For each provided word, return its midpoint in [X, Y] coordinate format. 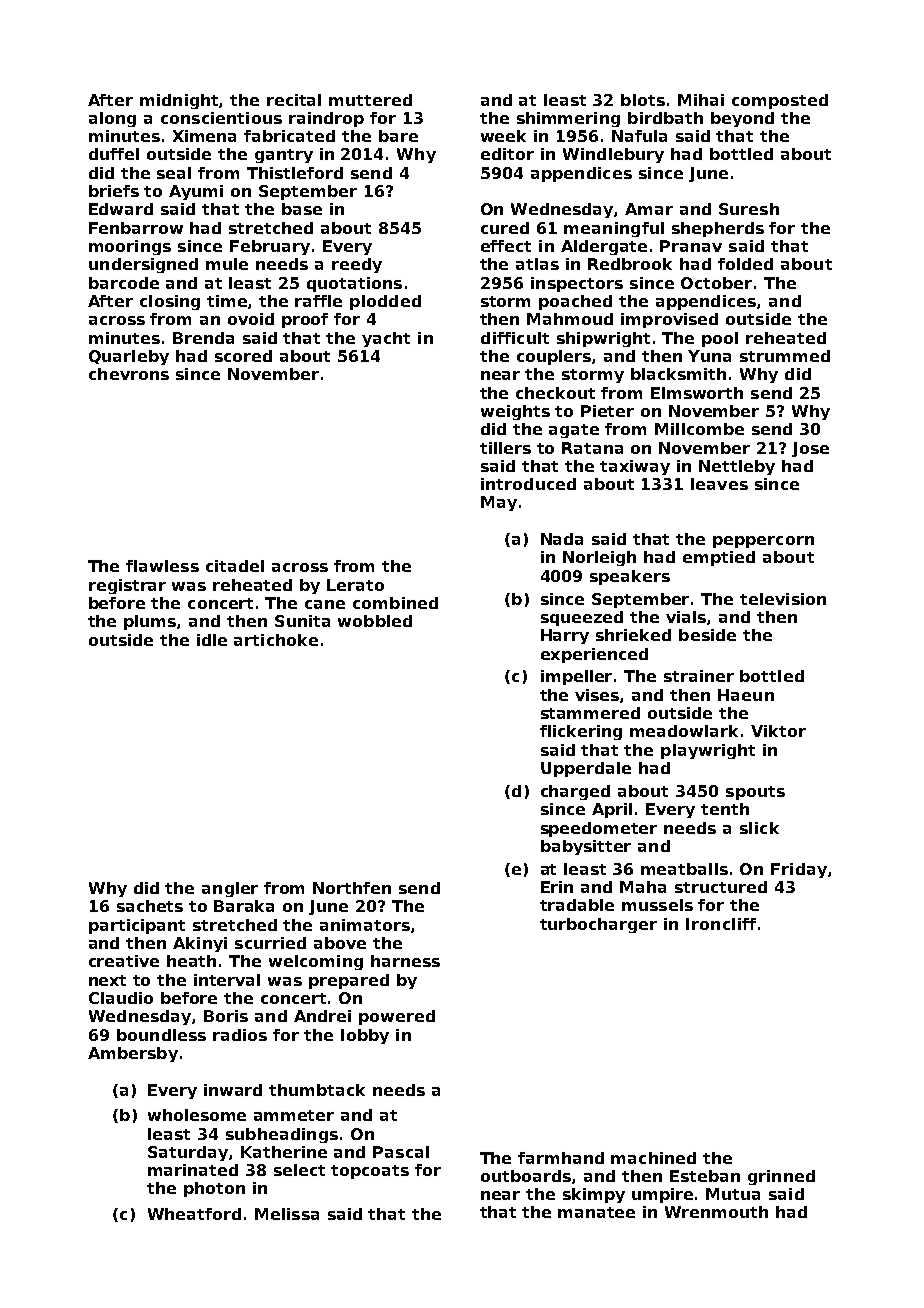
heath [191, 961]
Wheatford [194, 1214]
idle [212, 640]
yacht [386, 339]
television [783, 599]
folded [745, 264]
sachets [150, 906]
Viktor [778, 731]
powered [397, 1017]
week [503, 136]
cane [325, 604]
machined [653, 1158]
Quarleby [129, 357]
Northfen [352, 888]
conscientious [221, 118]
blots [643, 100]
